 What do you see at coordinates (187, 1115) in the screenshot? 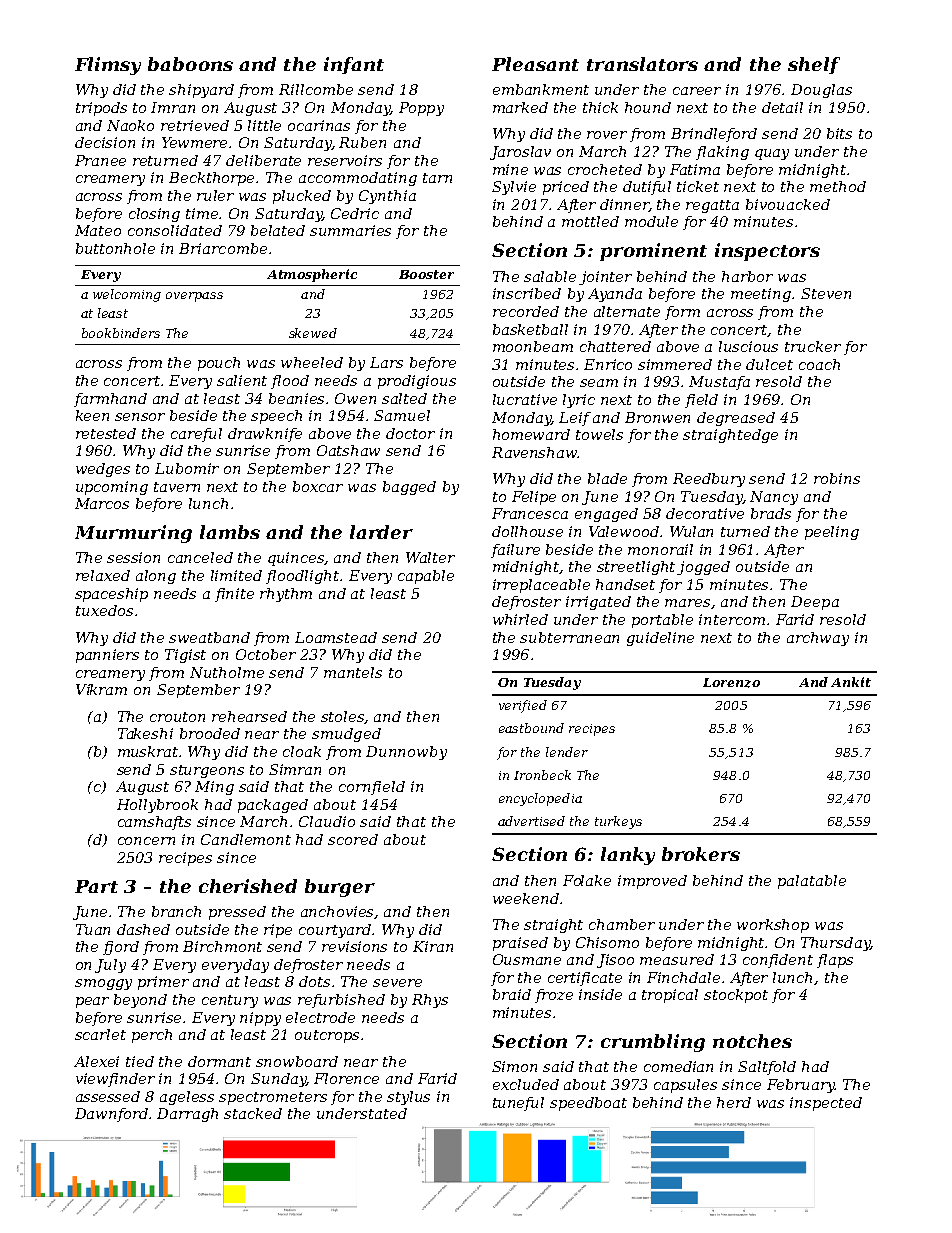
I see `Darragh` at bounding box center [187, 1115].
